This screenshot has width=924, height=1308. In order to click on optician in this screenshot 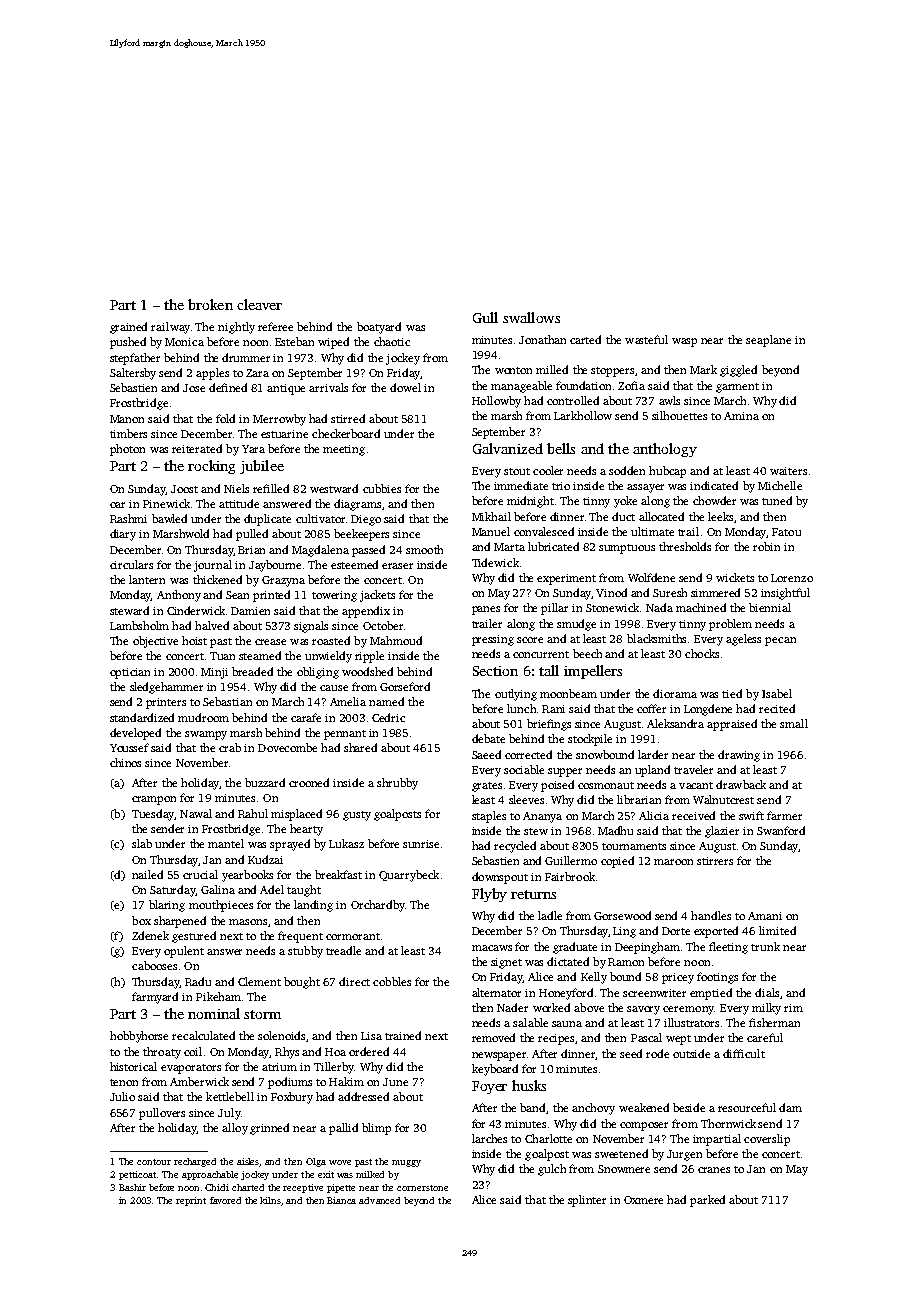, I will do `click(130, 673)`.
